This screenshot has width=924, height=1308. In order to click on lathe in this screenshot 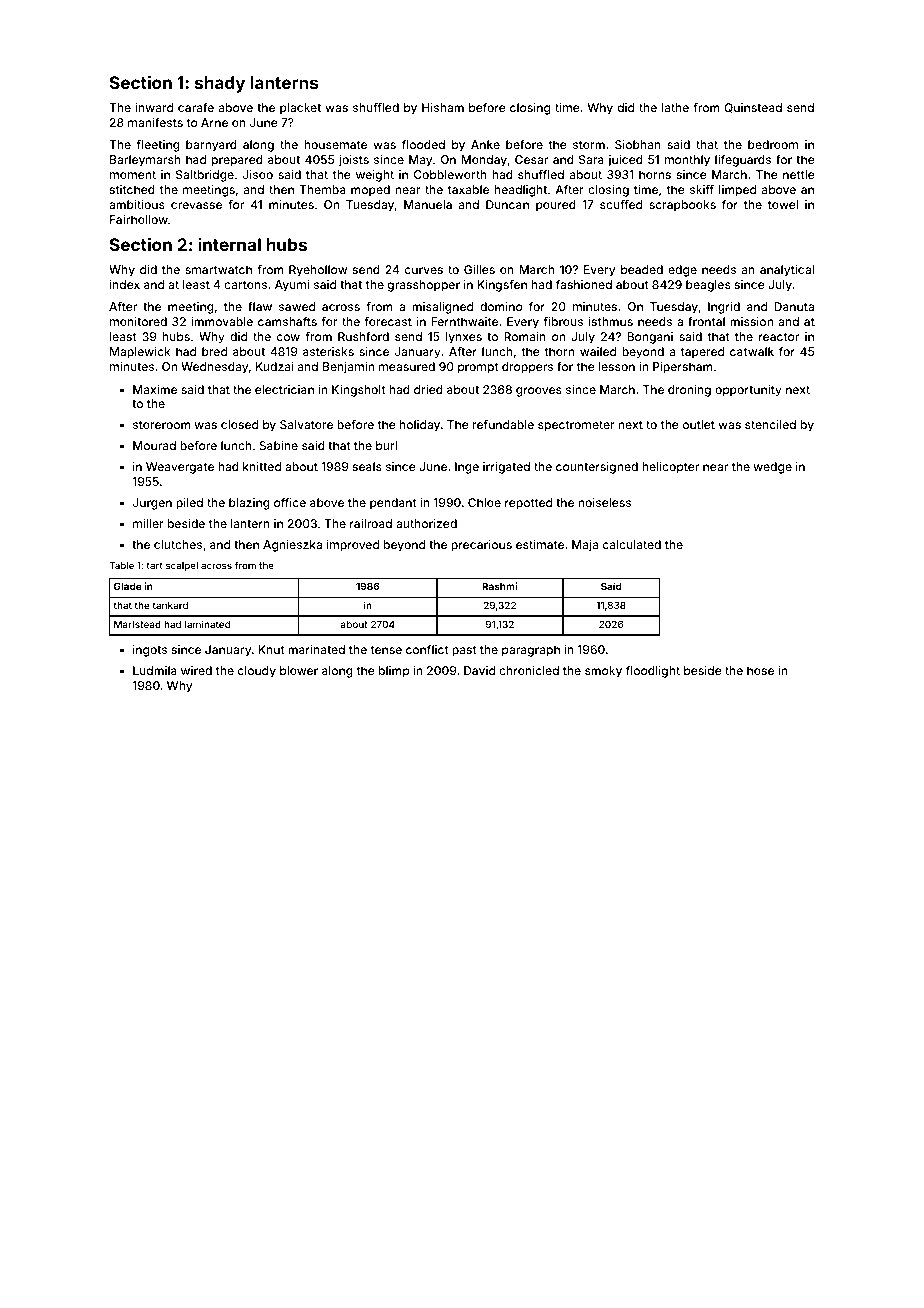, I will do `click(675, 107)`.
